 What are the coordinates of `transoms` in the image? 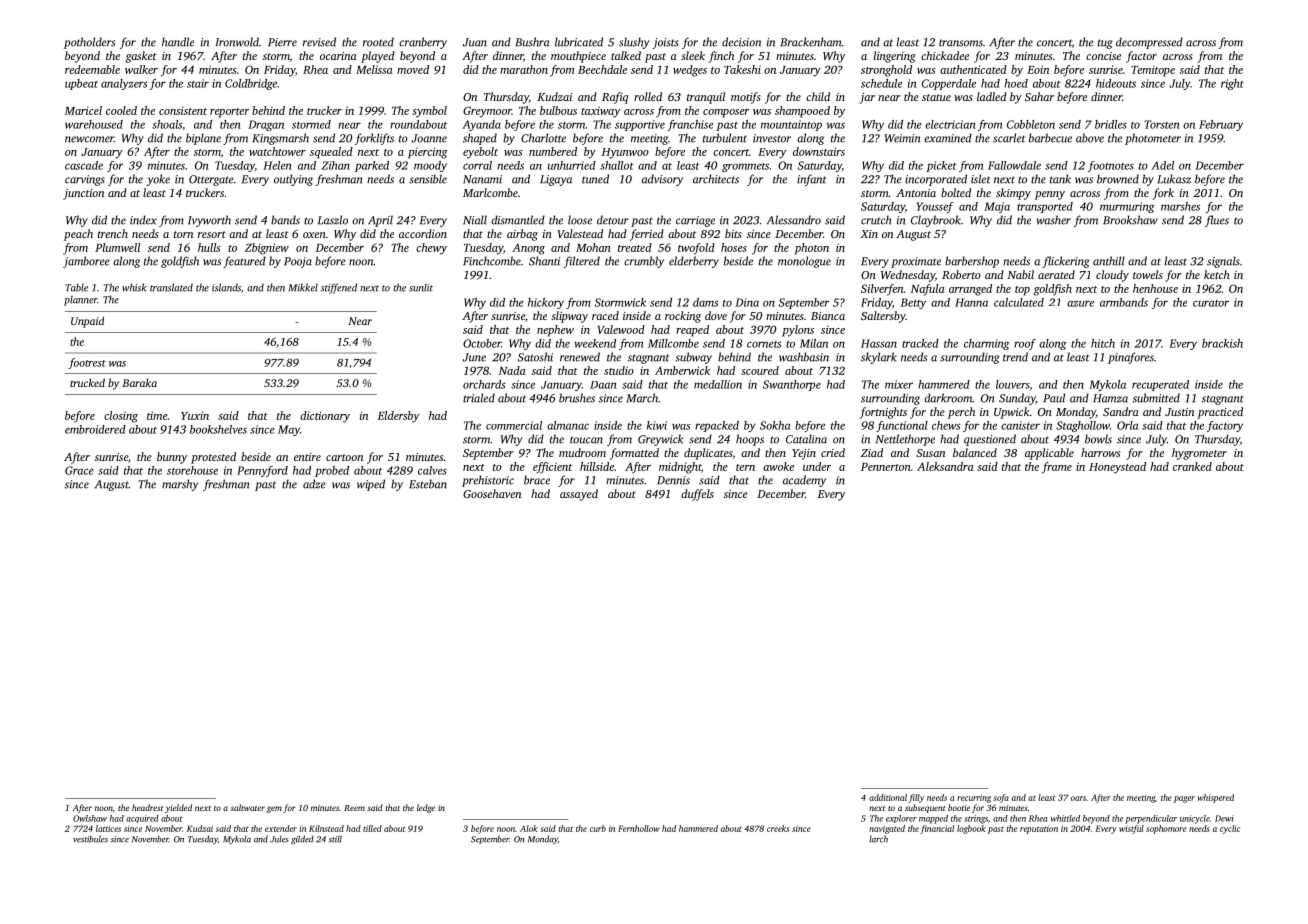 It's located at (961, 43).
